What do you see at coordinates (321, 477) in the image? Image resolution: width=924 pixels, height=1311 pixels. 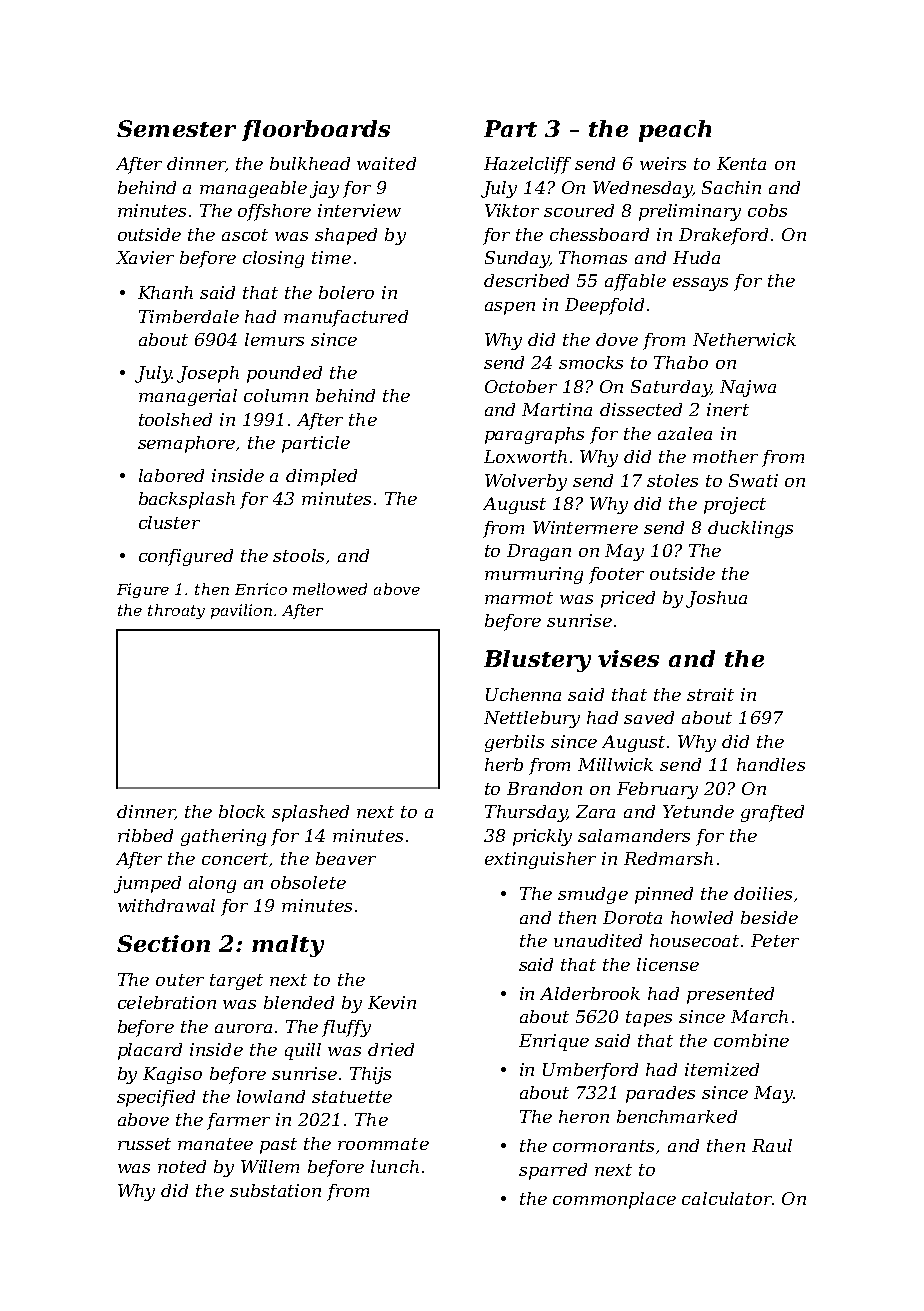 I see `dimpled` at bounding box center [321, 477].
